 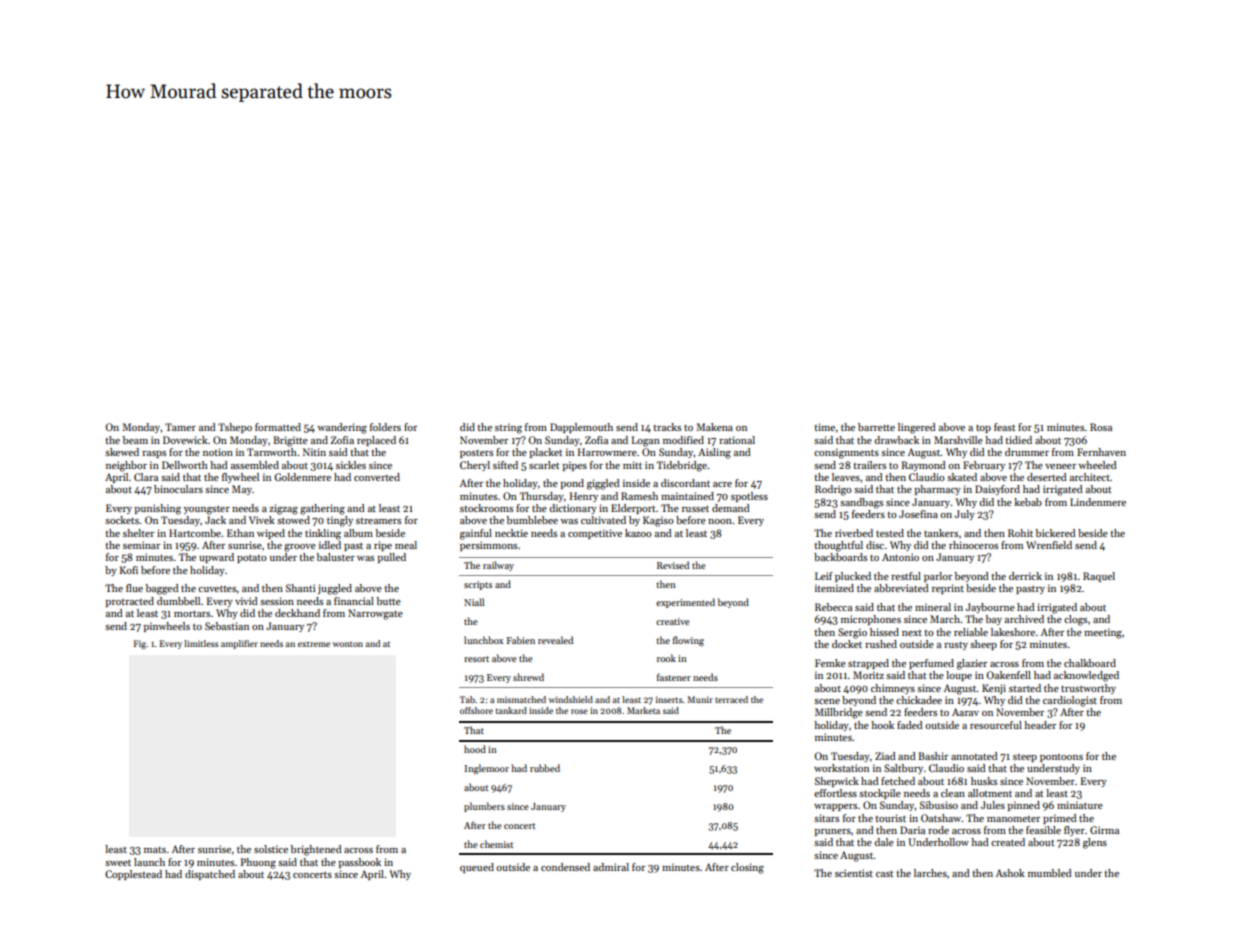 I want to click on amplifier, so click(x=239, y=644).
